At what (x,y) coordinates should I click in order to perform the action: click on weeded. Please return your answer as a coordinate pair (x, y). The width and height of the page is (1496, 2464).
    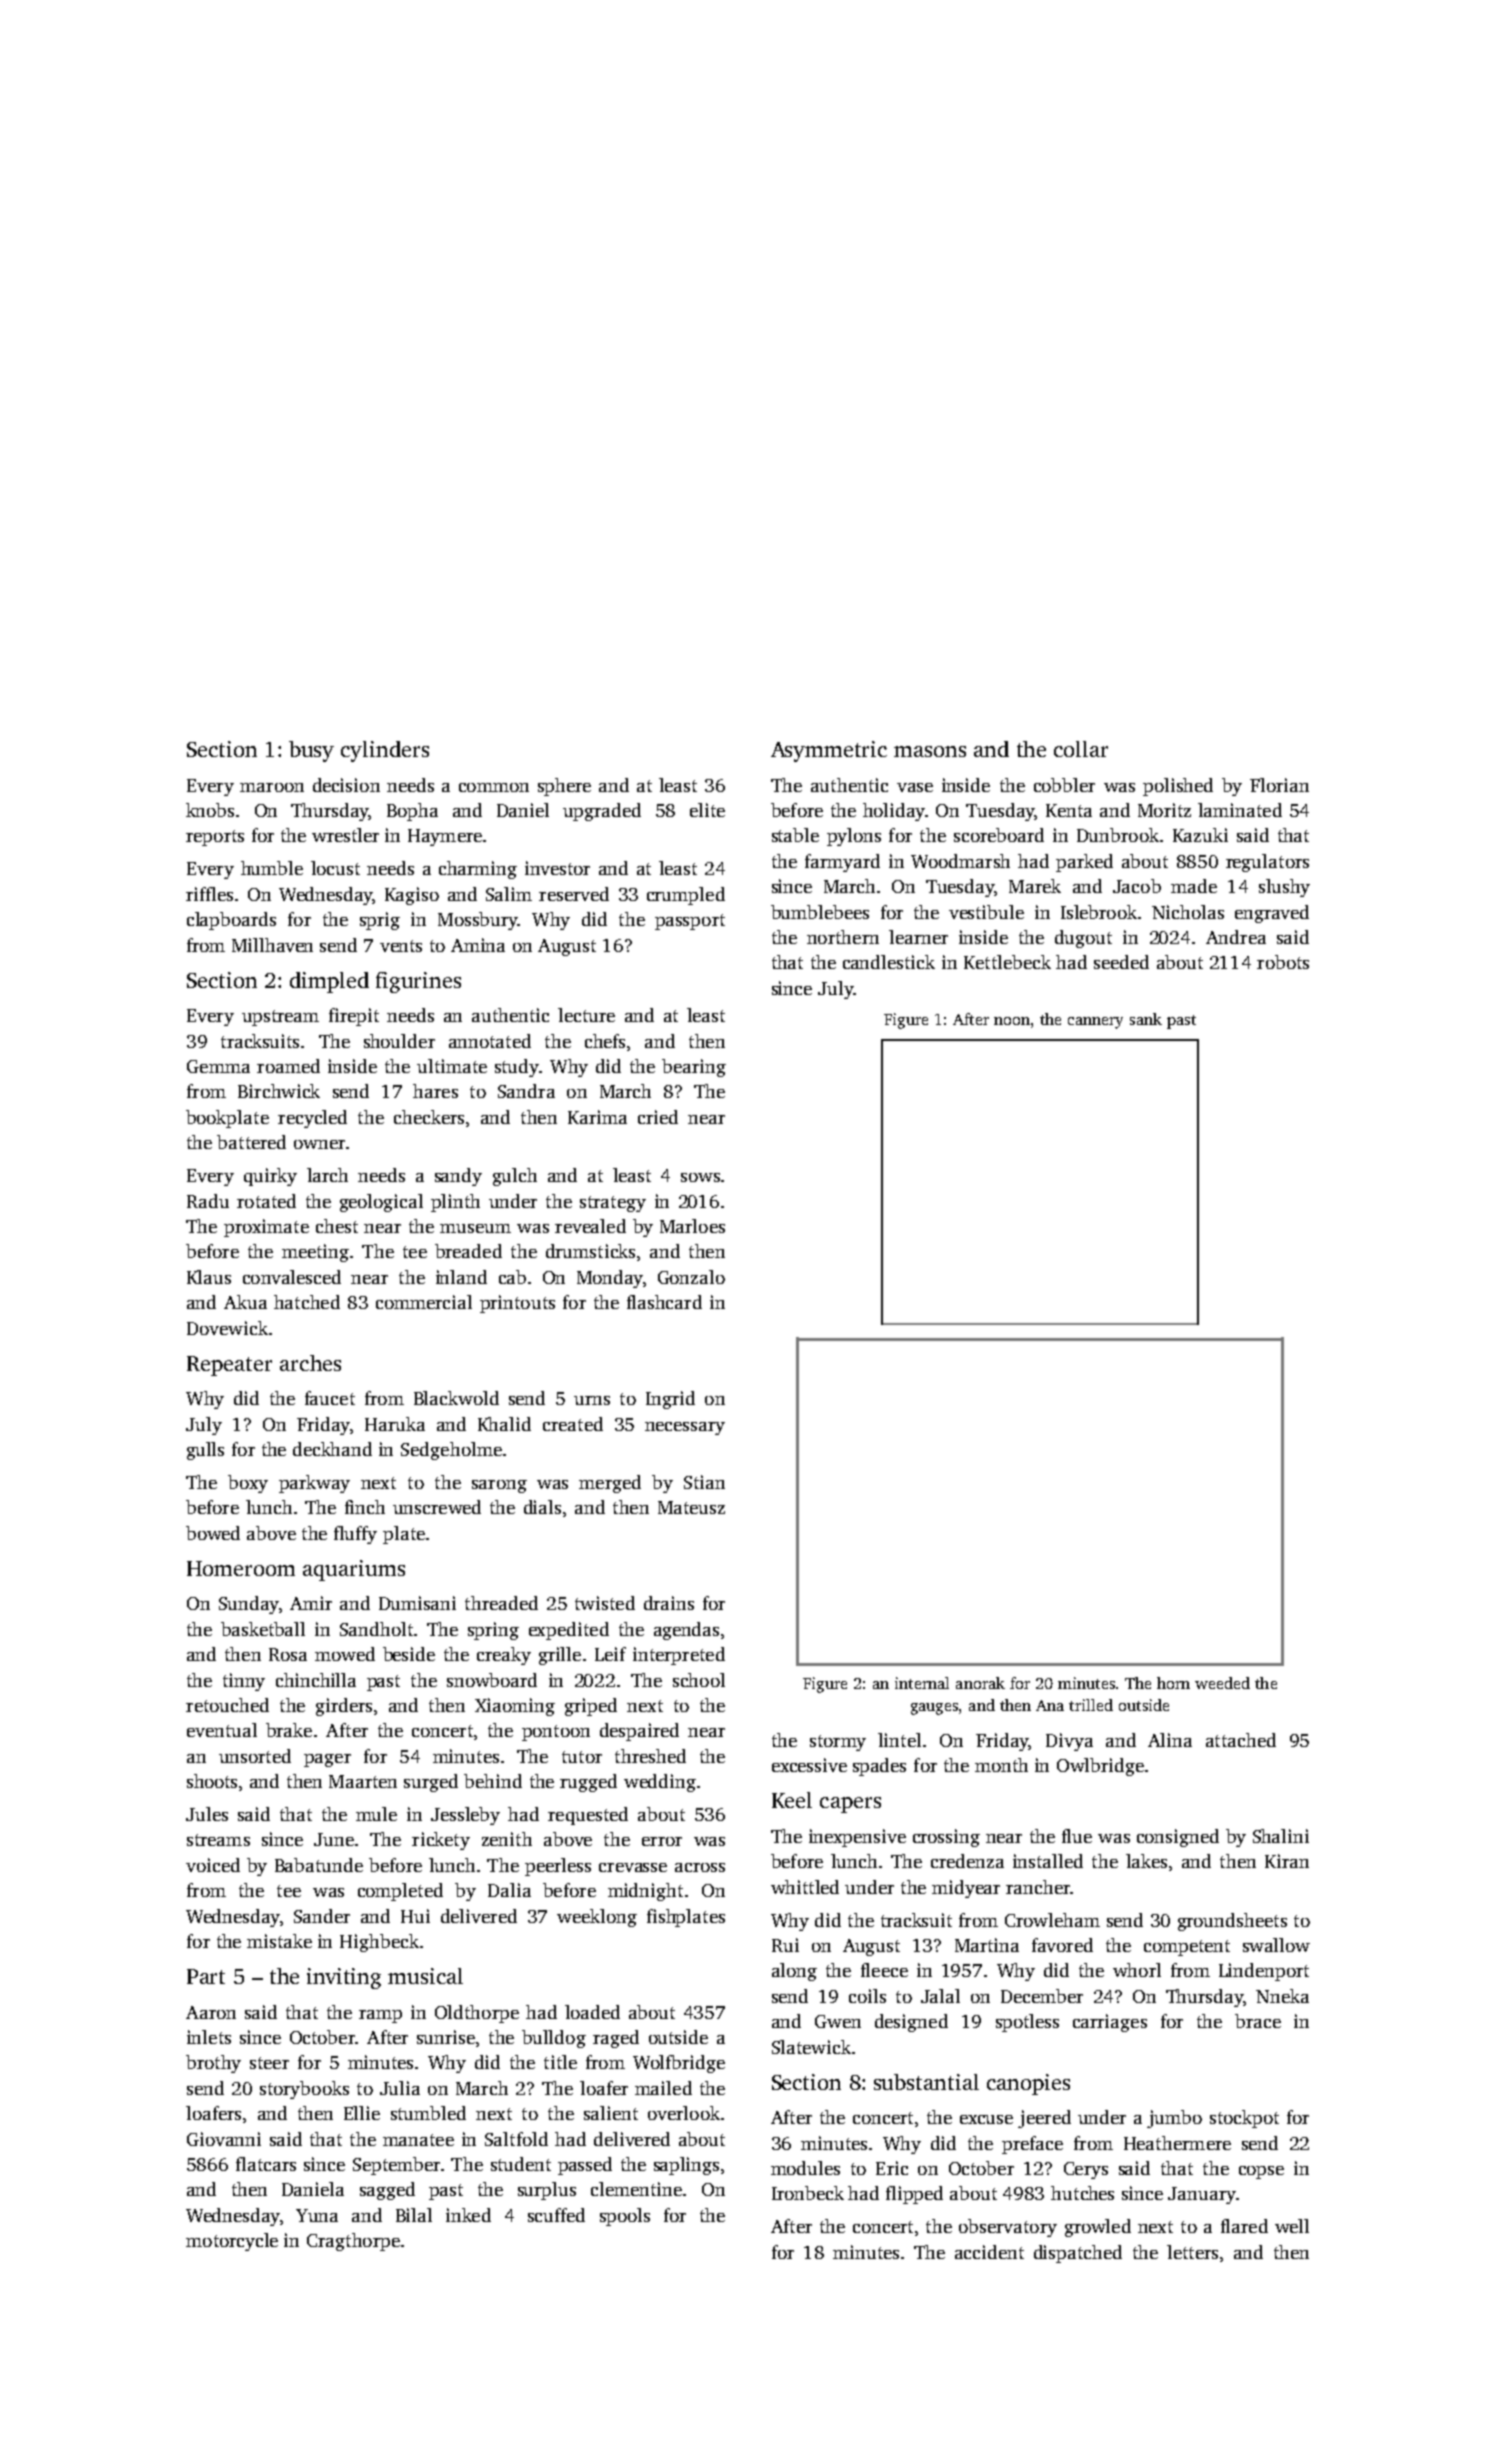
    Looking at the image, I should click on (1222, 1683).
